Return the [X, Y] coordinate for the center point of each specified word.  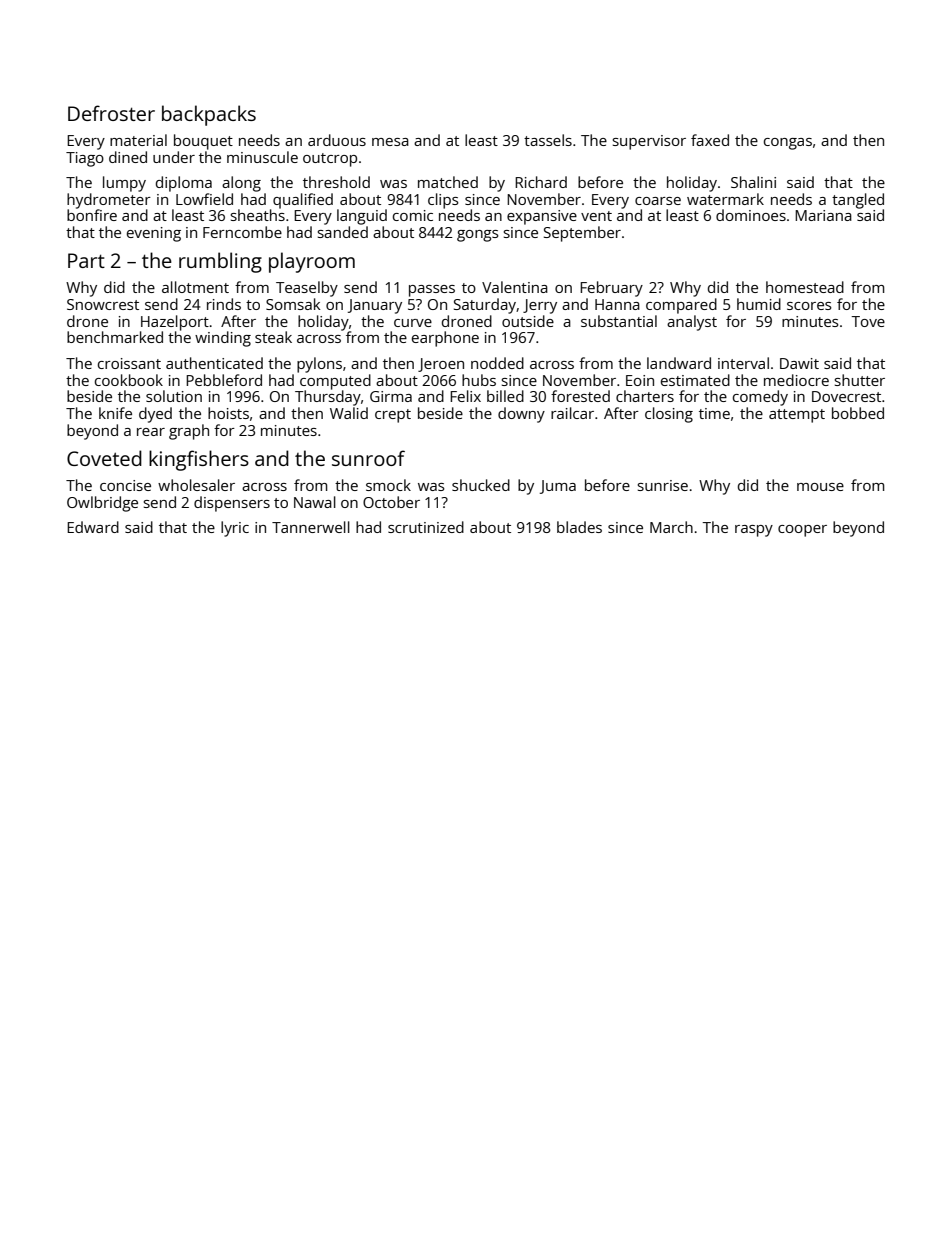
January [375, 306]
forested [580, 396]
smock [388, 485]
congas [788, 144]
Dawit [799, 363]
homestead [805, 287]
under [174, 157]
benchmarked [115, 337]
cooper [802, 531]
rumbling [220, 262]
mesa [390, 142]
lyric [235, 529]
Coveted [104, 458]
